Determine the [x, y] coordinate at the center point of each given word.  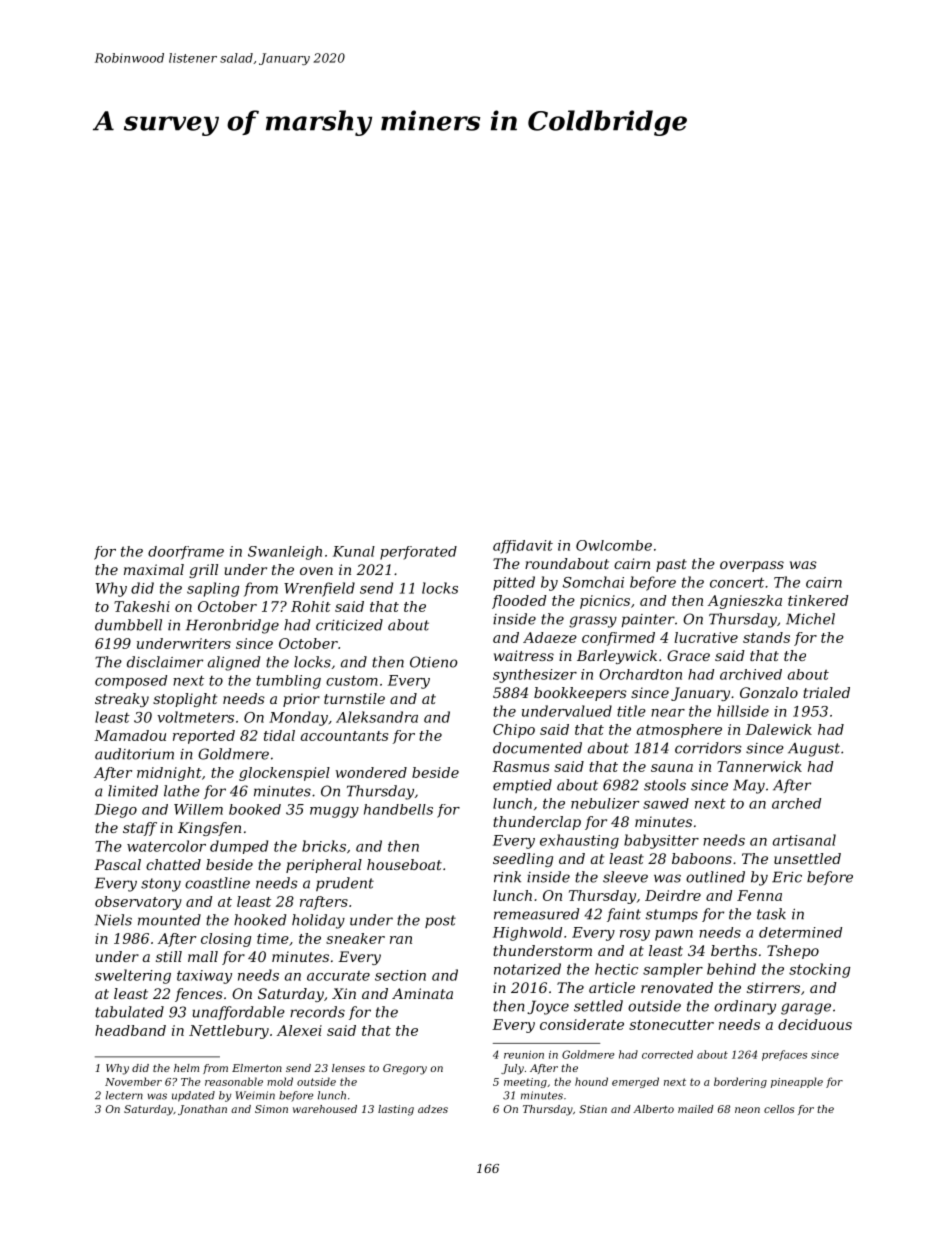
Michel [810, 619]
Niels [113, 920]
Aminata [422, 993]
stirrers [773, 987]
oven [316, 571]
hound [591, 1081]
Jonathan [202, 1110]
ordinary [745, 1007]
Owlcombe [614, 545]
